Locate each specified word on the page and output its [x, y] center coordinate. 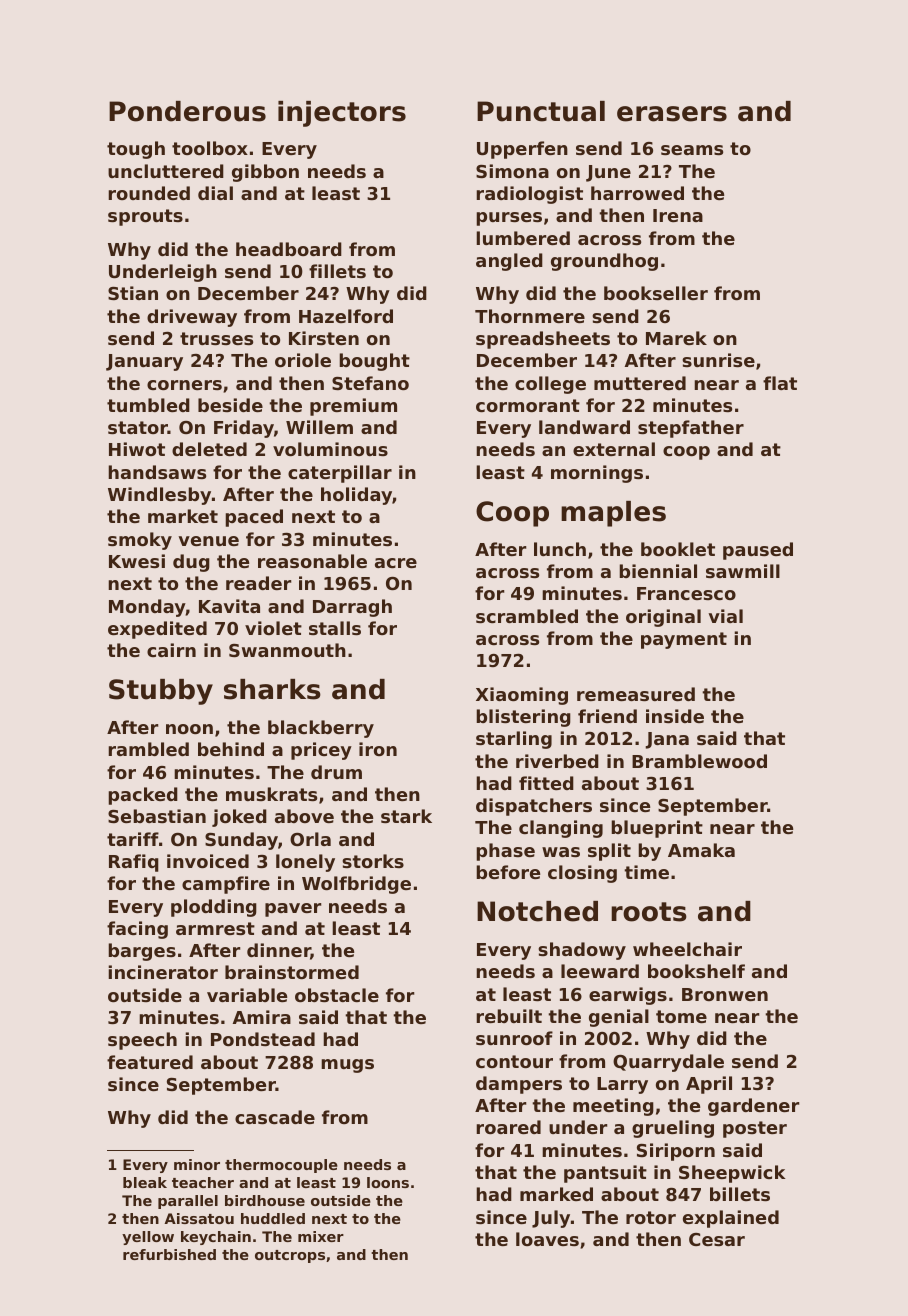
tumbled [148, 405]
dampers [519, 1085]
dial [215, 193]
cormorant [528, 405]
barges [142, 952]
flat [780, 383]
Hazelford [346, 316]
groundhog [604, 262]
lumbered [523, 238]
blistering [523, 718]
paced [254, 518]
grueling [673, 1129]
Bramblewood [699, 761]
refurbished [169, 1254]
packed [143, 796]
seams [692, 150]
